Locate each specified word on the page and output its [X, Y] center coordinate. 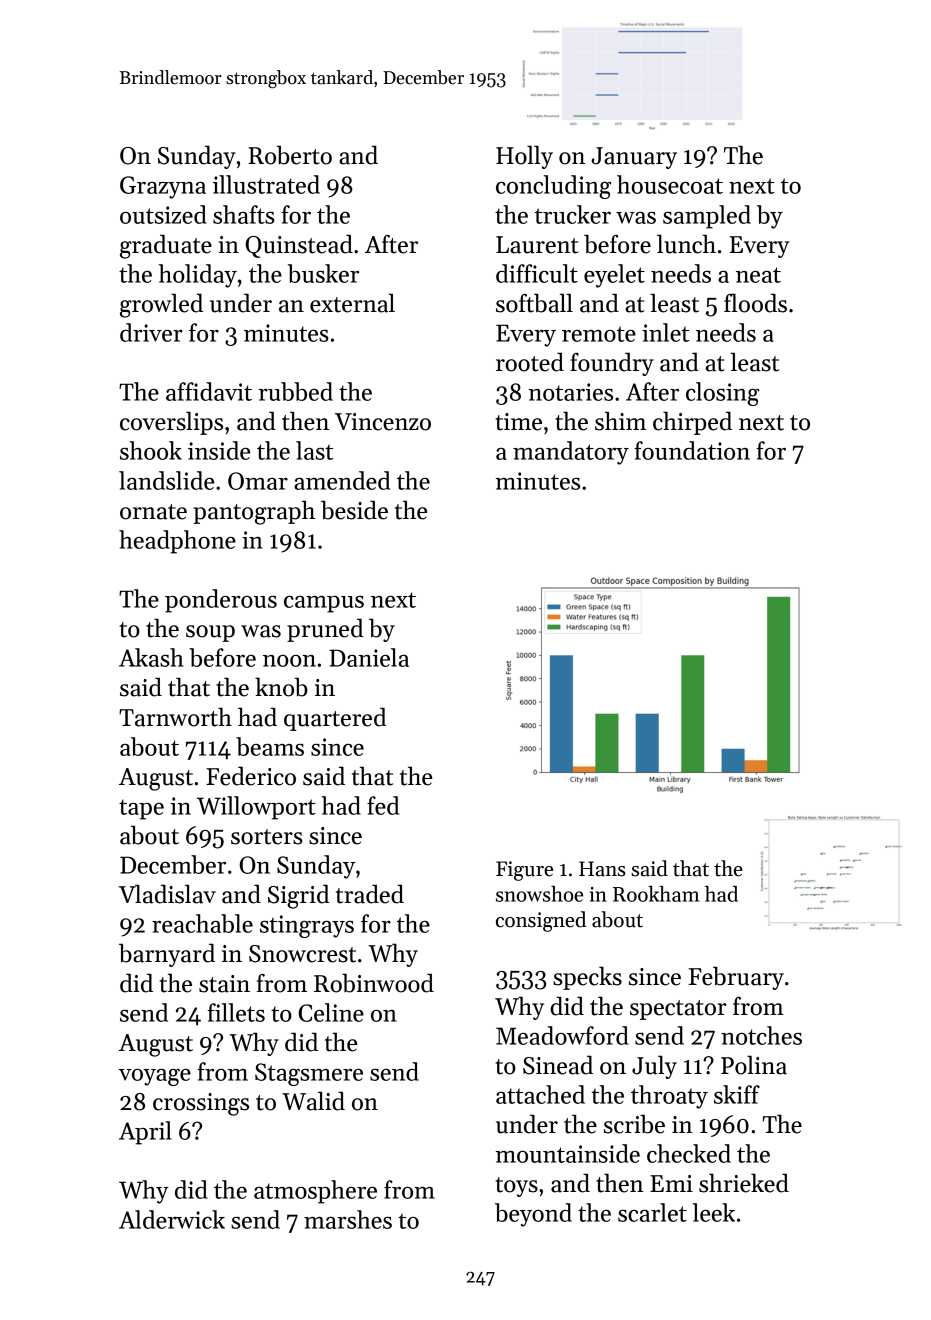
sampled [707, 217]
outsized [163, 214]
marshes [348, 1219]
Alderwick [172, 1219]
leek [714, 1212]
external [352, 303]
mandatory [571, 453]
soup [210, 633]
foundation [692, 450]
